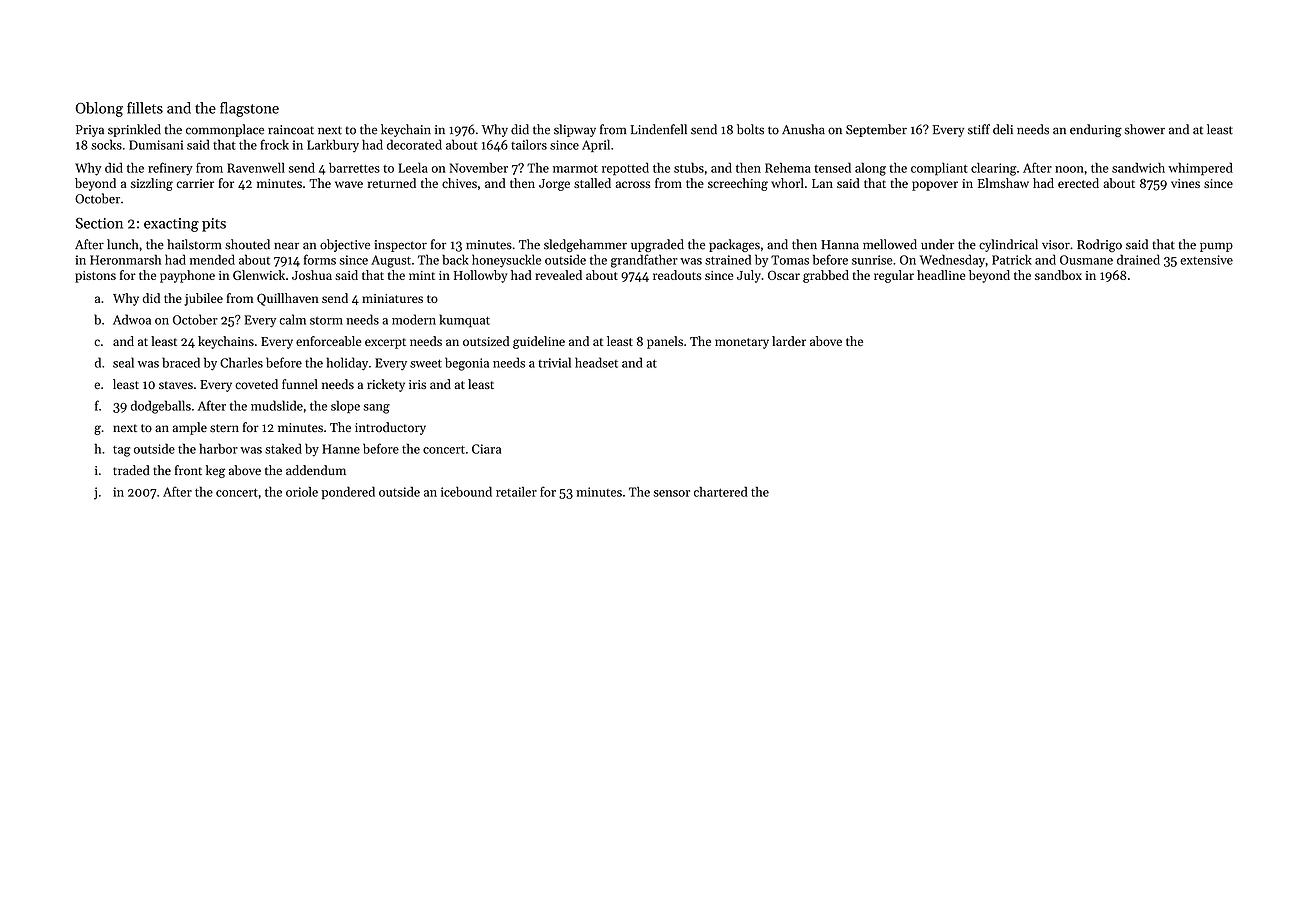 The width and height of the screenshot is (1308, 924). I want to click on funnel, so click(300, 384).
